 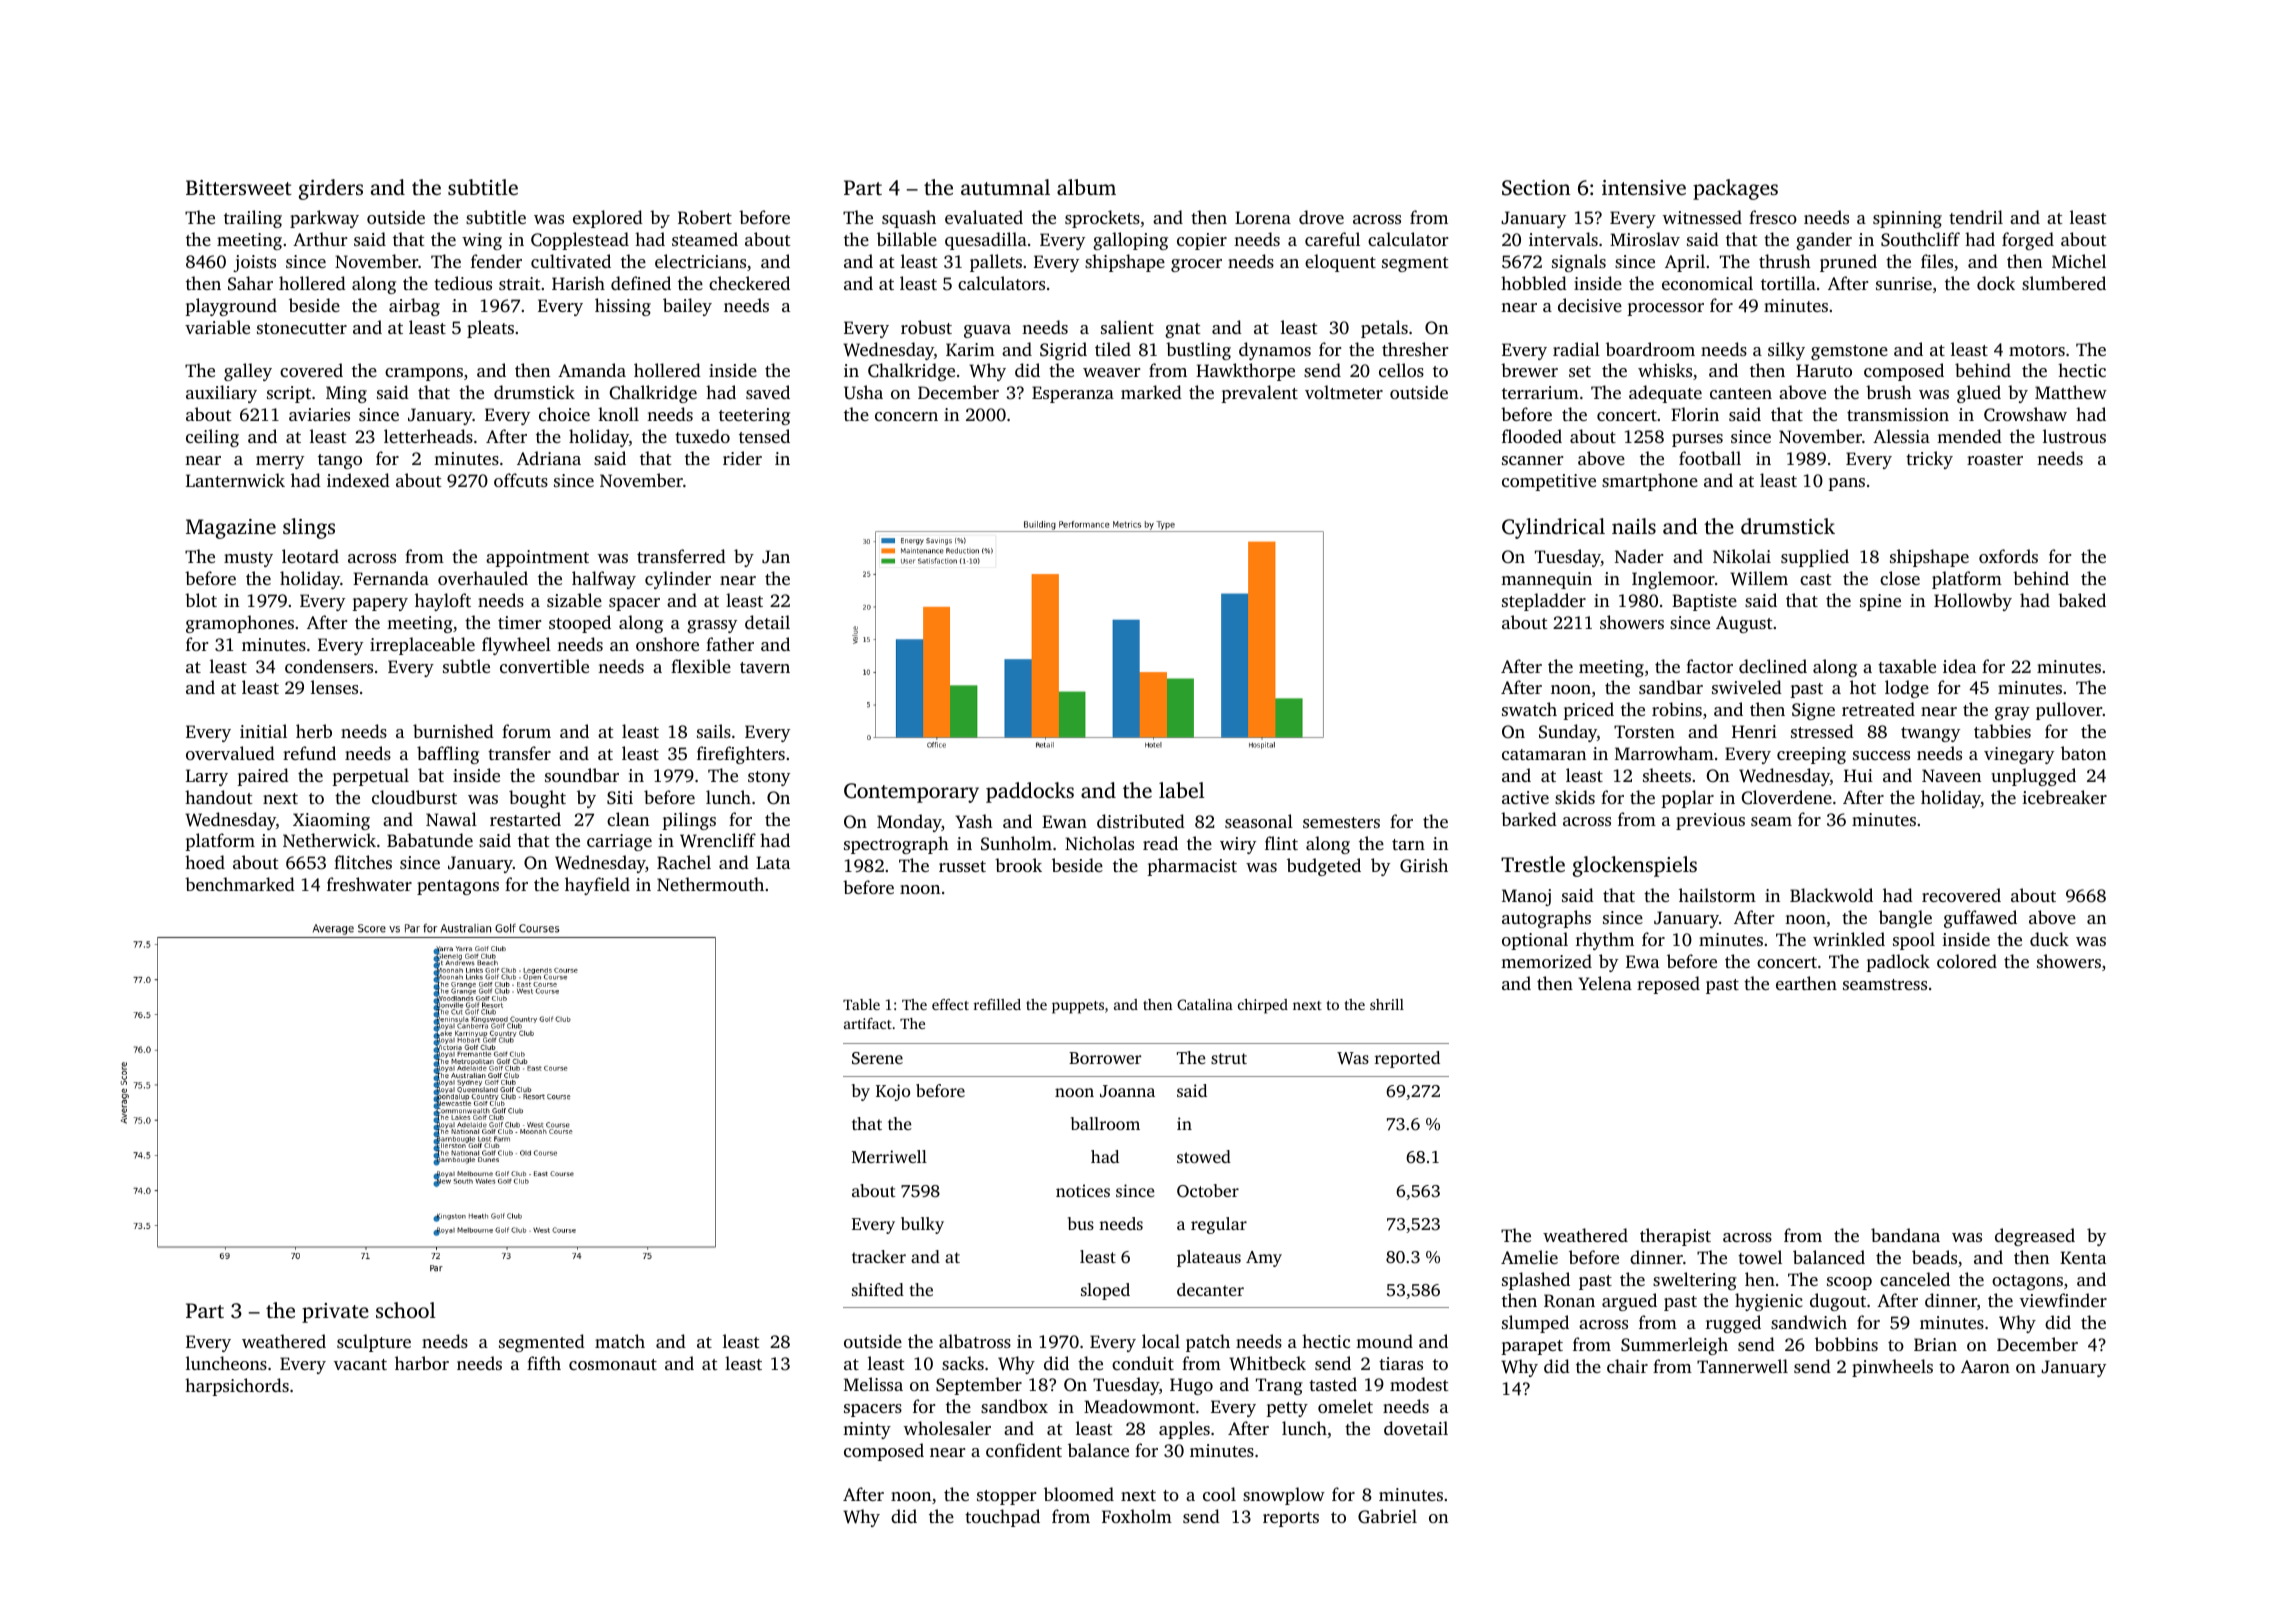 What do you see at coordinates (1809, 1322) in the document?
I see `sandwich` at bounding box center [1809, 1322].
